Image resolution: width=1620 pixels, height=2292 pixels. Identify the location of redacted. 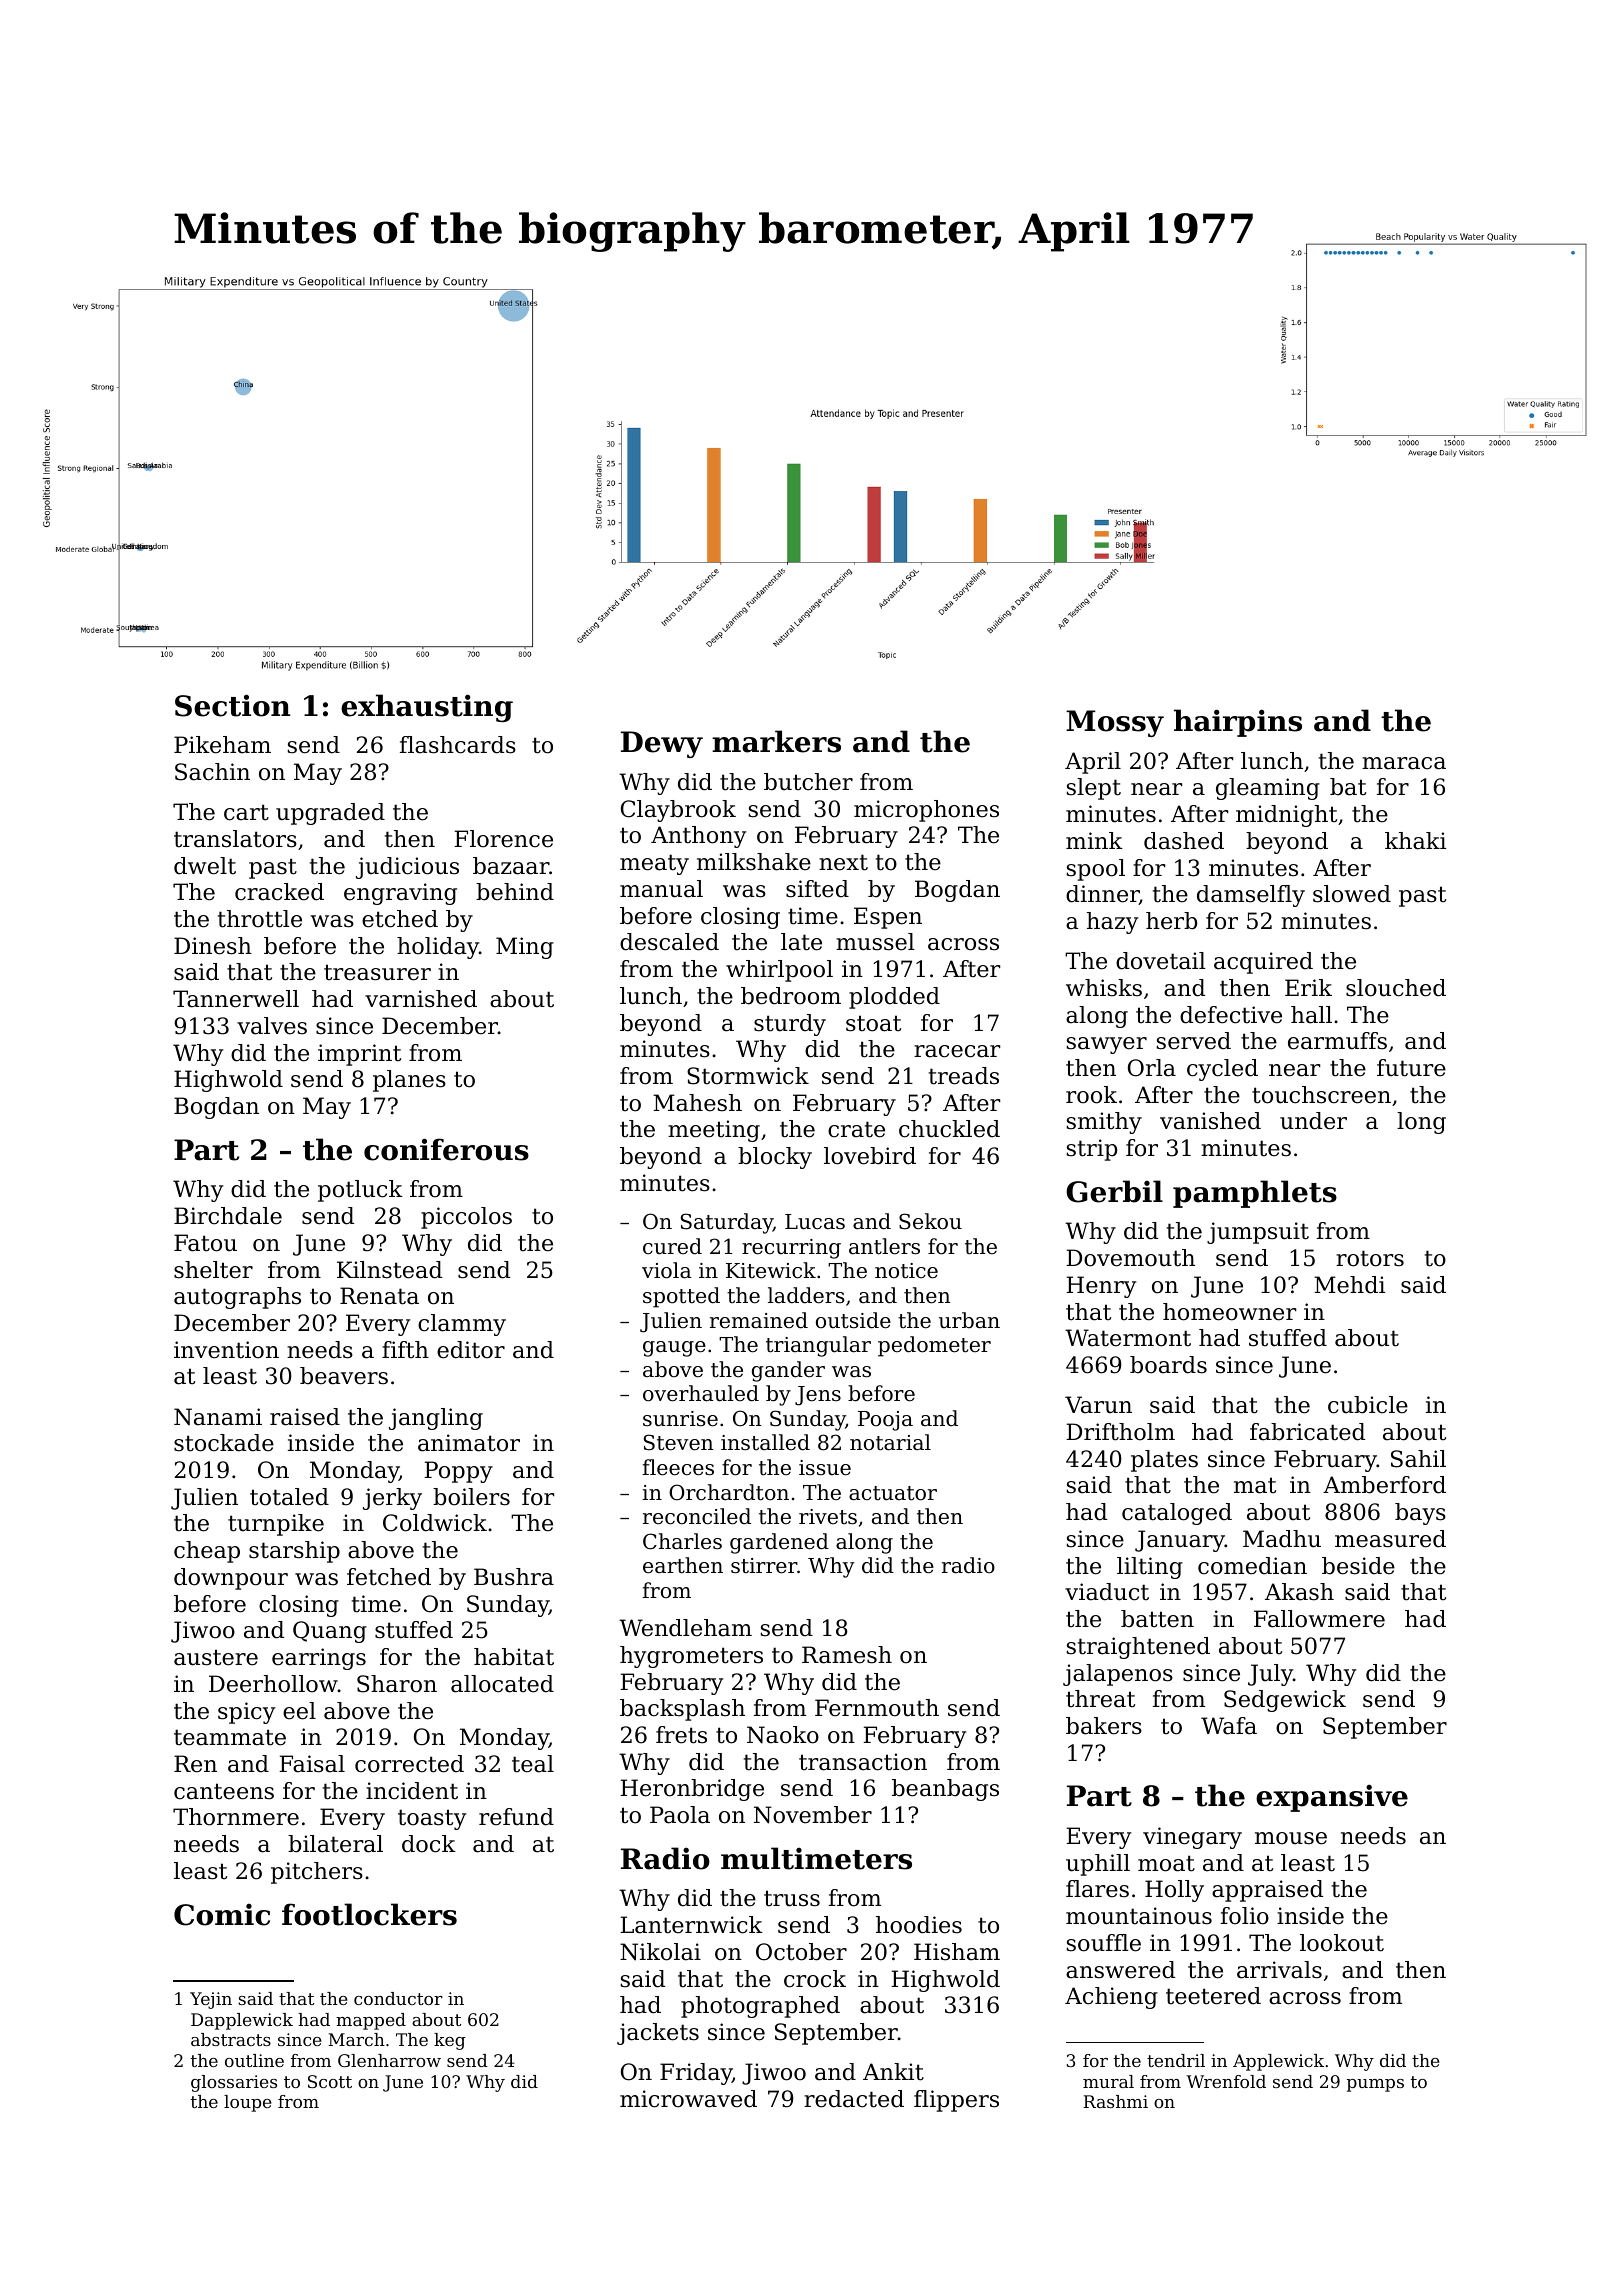
(854, 2099).
